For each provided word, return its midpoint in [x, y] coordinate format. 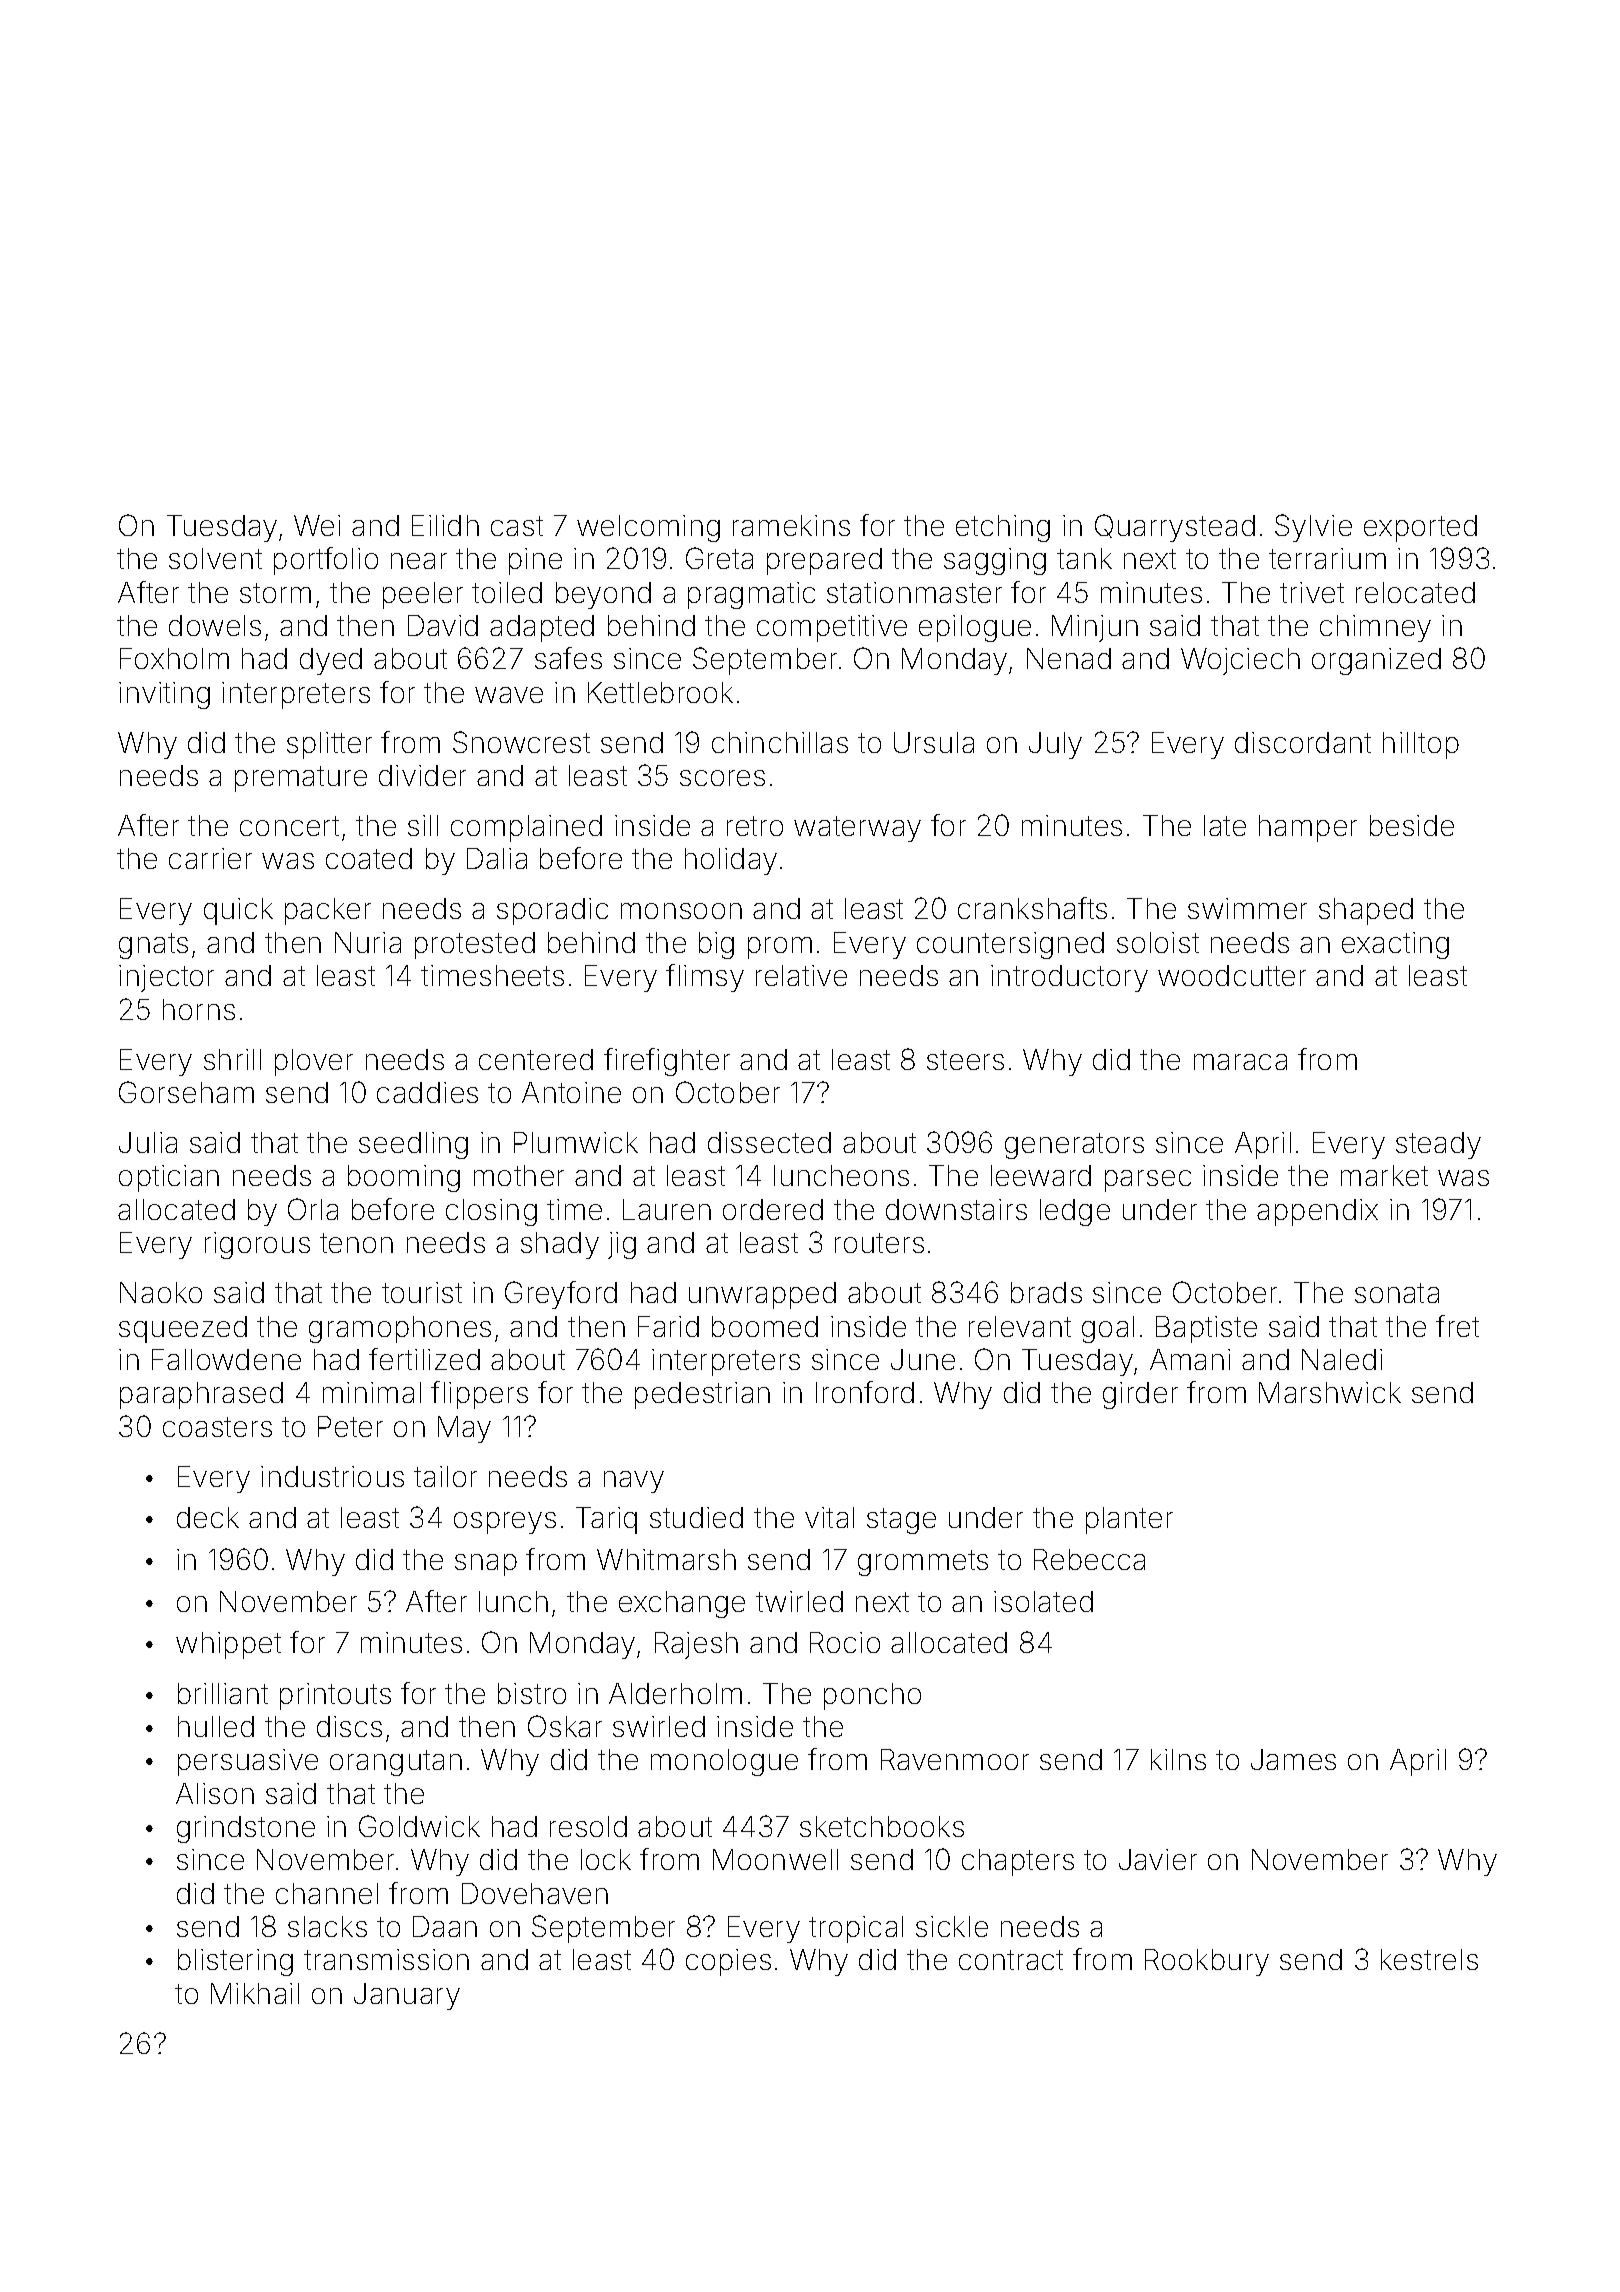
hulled [216, 1726]
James [1293, 1759]
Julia [148, 1142]
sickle [952, 1926]
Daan [445, 1926]
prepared [824, 561]
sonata [1397, 1293]
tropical [856, 1929]
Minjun [1095, 628]
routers [879, 1243]
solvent [215, 558]
